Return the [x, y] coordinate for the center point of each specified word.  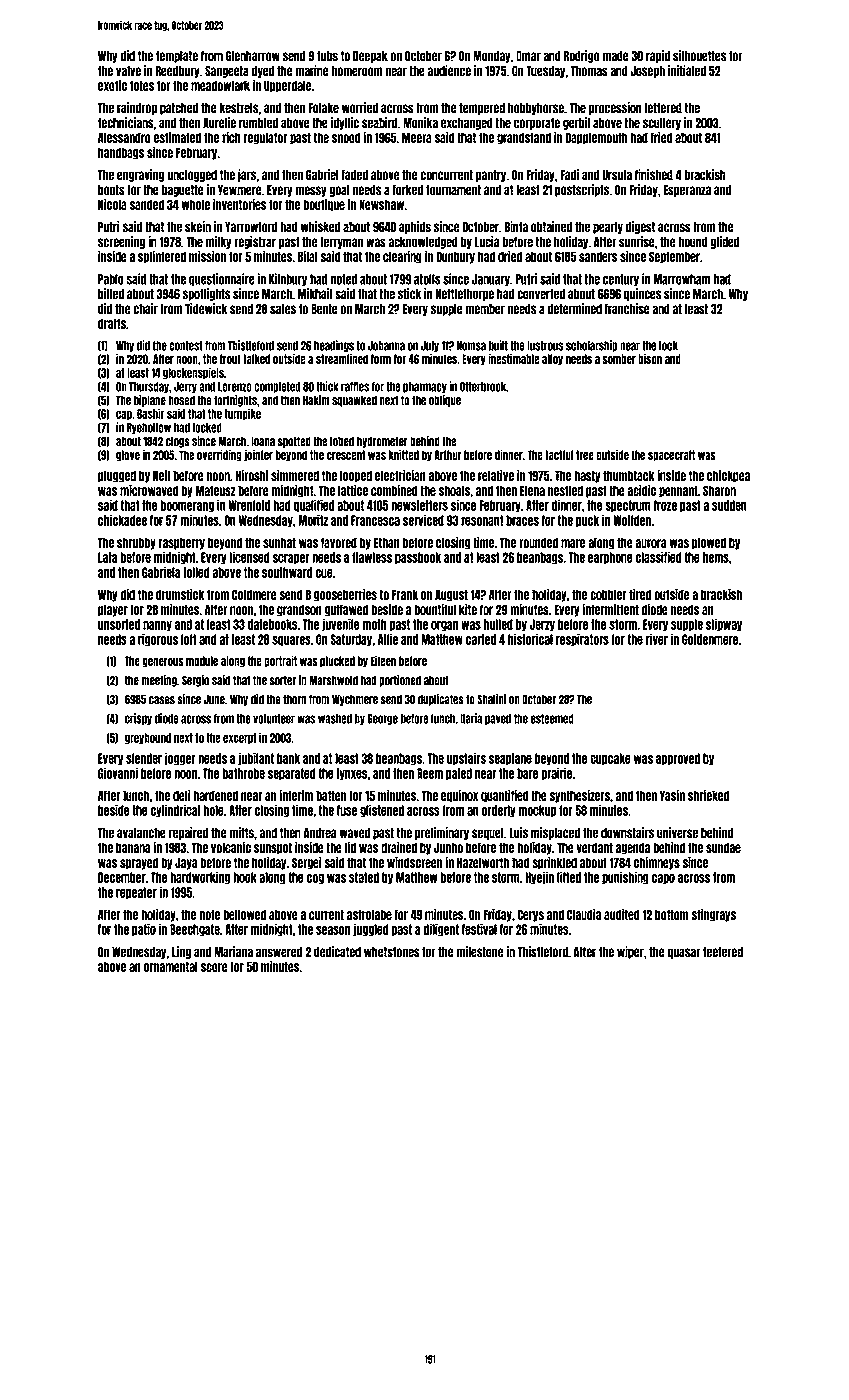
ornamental [171, 966]
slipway [724, 625]
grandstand [524, 138]
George [382, 719]
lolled [197, 572]
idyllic [345, 123]
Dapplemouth [596, 138]
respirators [582, 640]
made [615, 56]
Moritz [313, 520]
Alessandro [124, 137]
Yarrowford [251, 227]
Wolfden [632, 520]
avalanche [141, 833]
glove [128, 456]
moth [375, 624]
